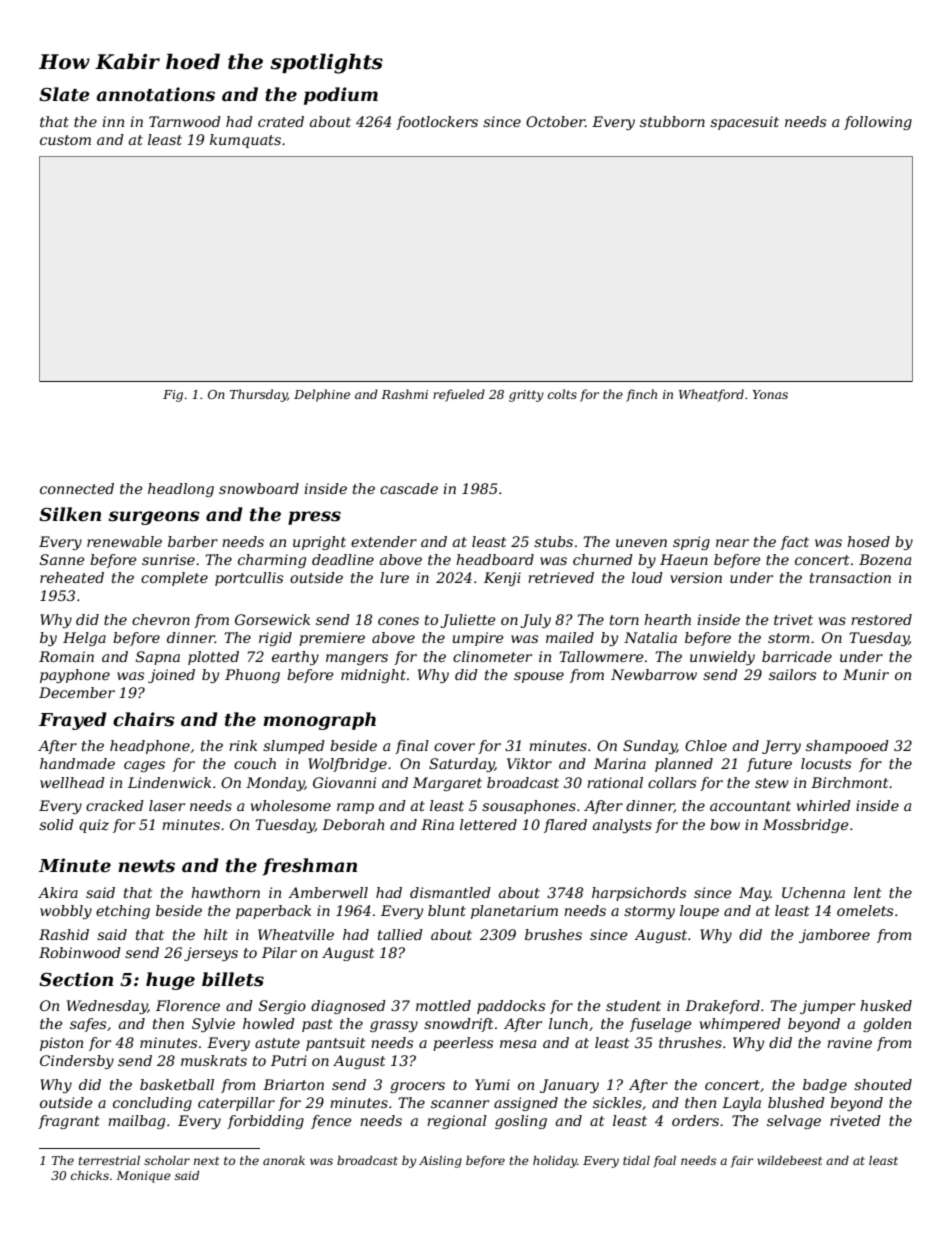 The height and width of the page is (1233, 952). What do you see at coordinates (878, 123) in the page?
I see `following` at bounding box center [878, 123].
